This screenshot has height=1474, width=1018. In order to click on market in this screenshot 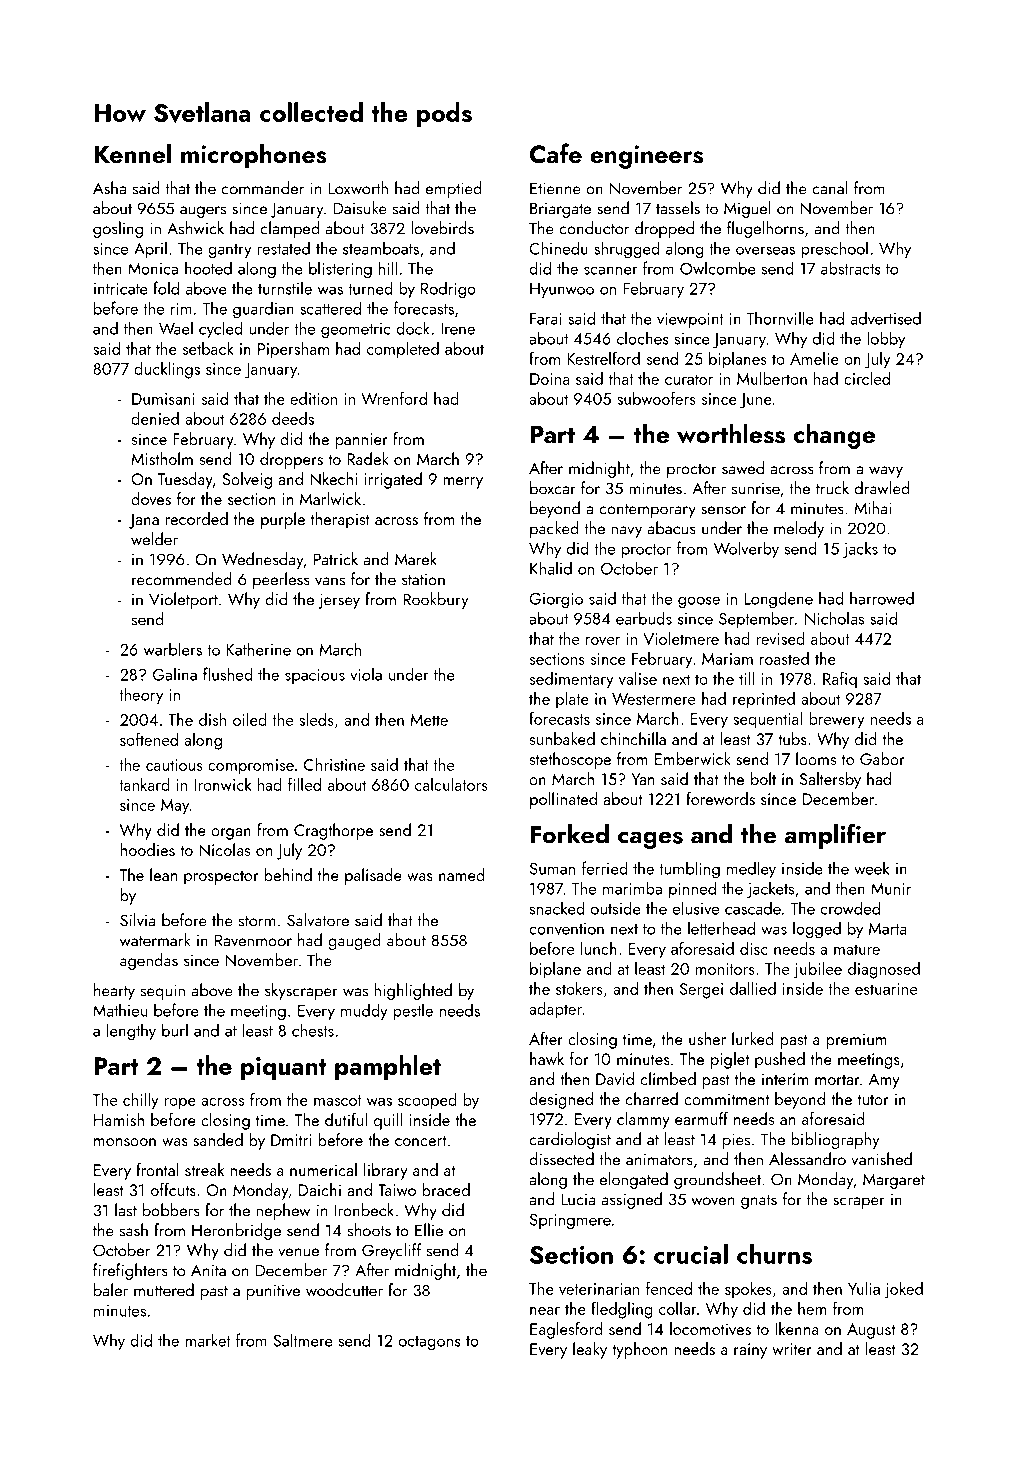, I will do `click(208, 1340)`.
